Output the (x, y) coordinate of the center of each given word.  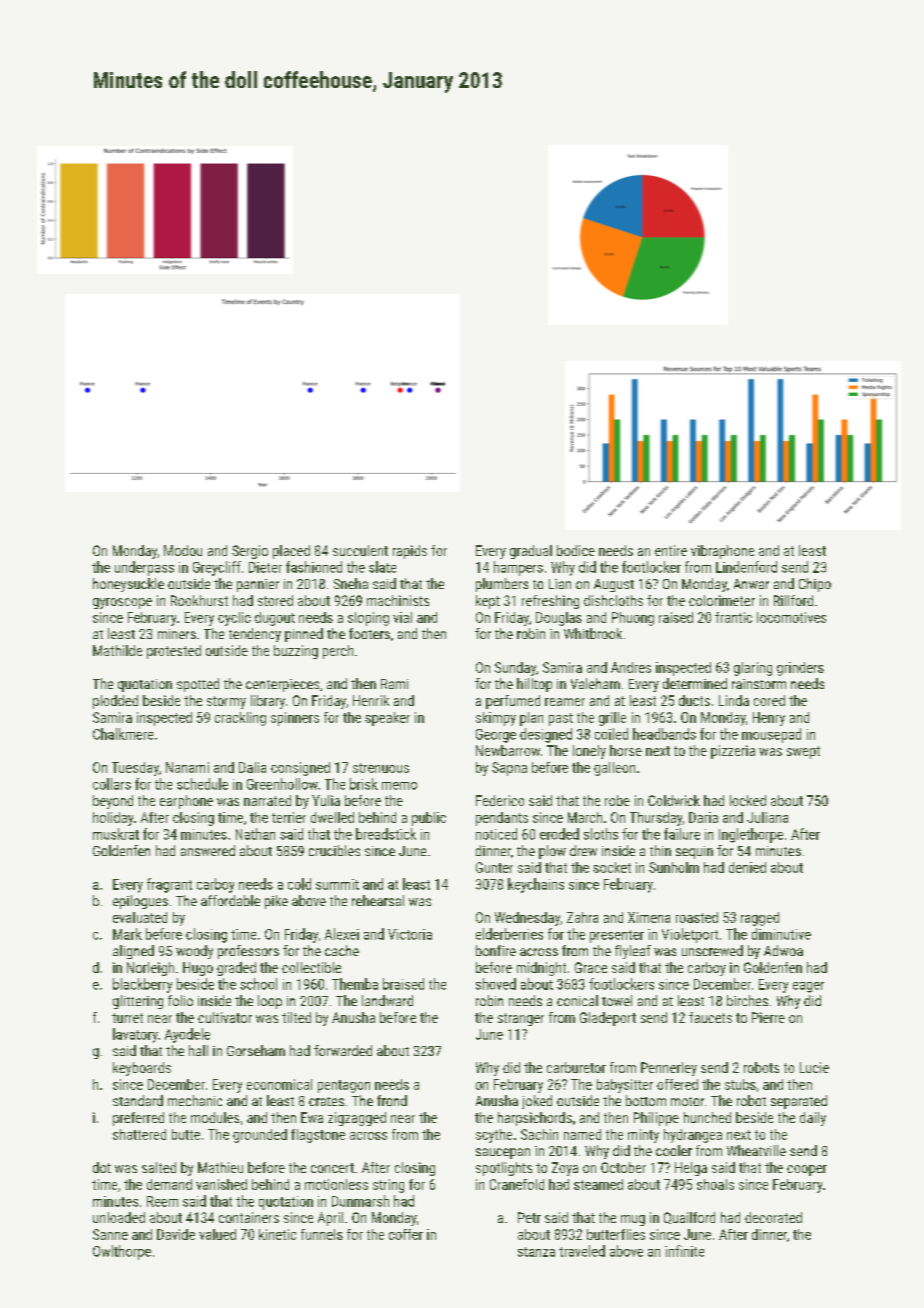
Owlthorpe (122, 1252)
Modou (183, 550)
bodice (576, 550)
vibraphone (722, 552)
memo (399, 786)
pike (276, 902)
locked (748, 800)
